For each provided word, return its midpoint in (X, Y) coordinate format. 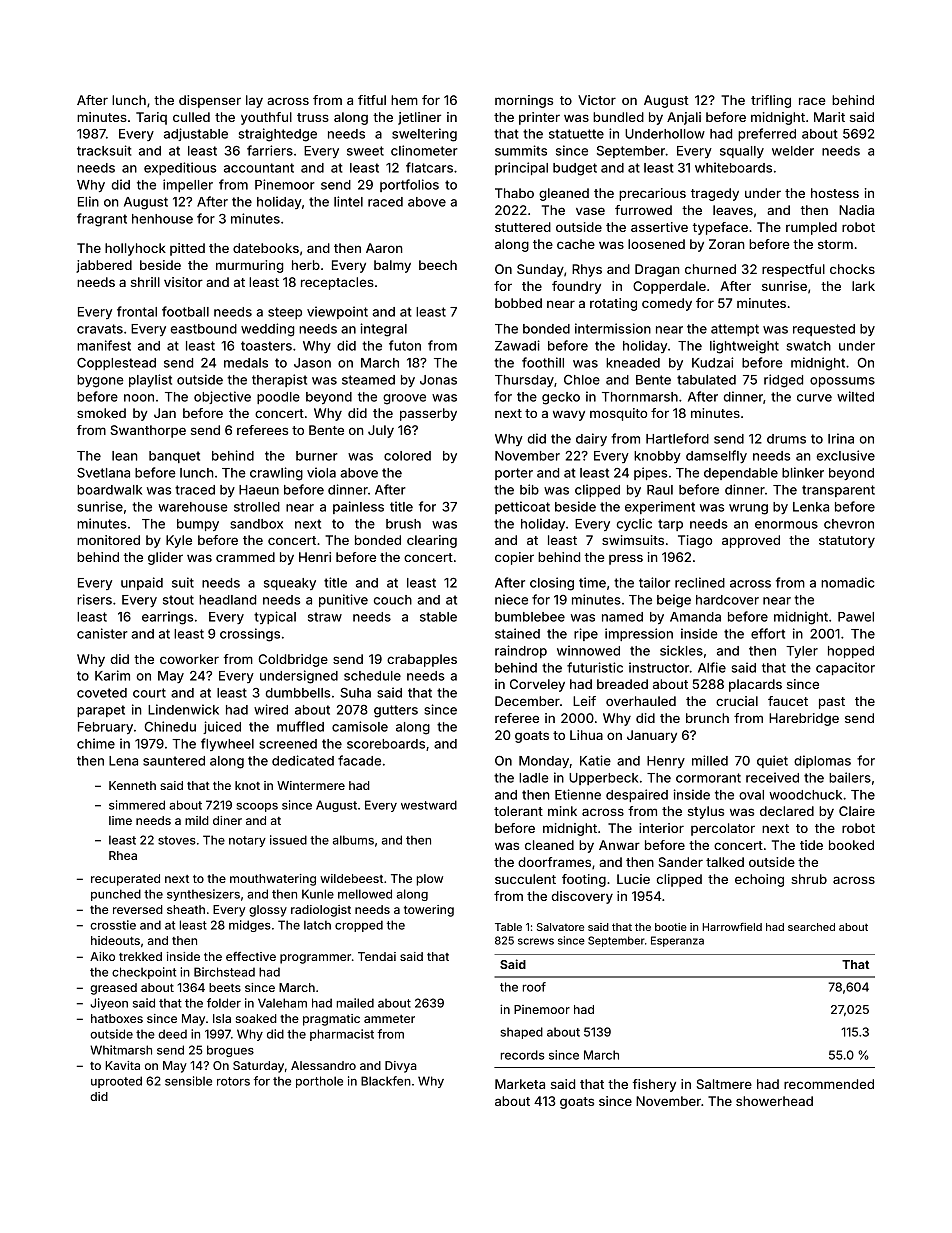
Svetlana (103, 473)
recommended (829, 1084)
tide (811, 845)
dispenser (210, 101)
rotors (233, 1081)
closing (552, 584)
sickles (681, 650)
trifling (771, 101)
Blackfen (386, 1081)
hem (404, 100)
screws (536, 941)
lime (120, 820)
